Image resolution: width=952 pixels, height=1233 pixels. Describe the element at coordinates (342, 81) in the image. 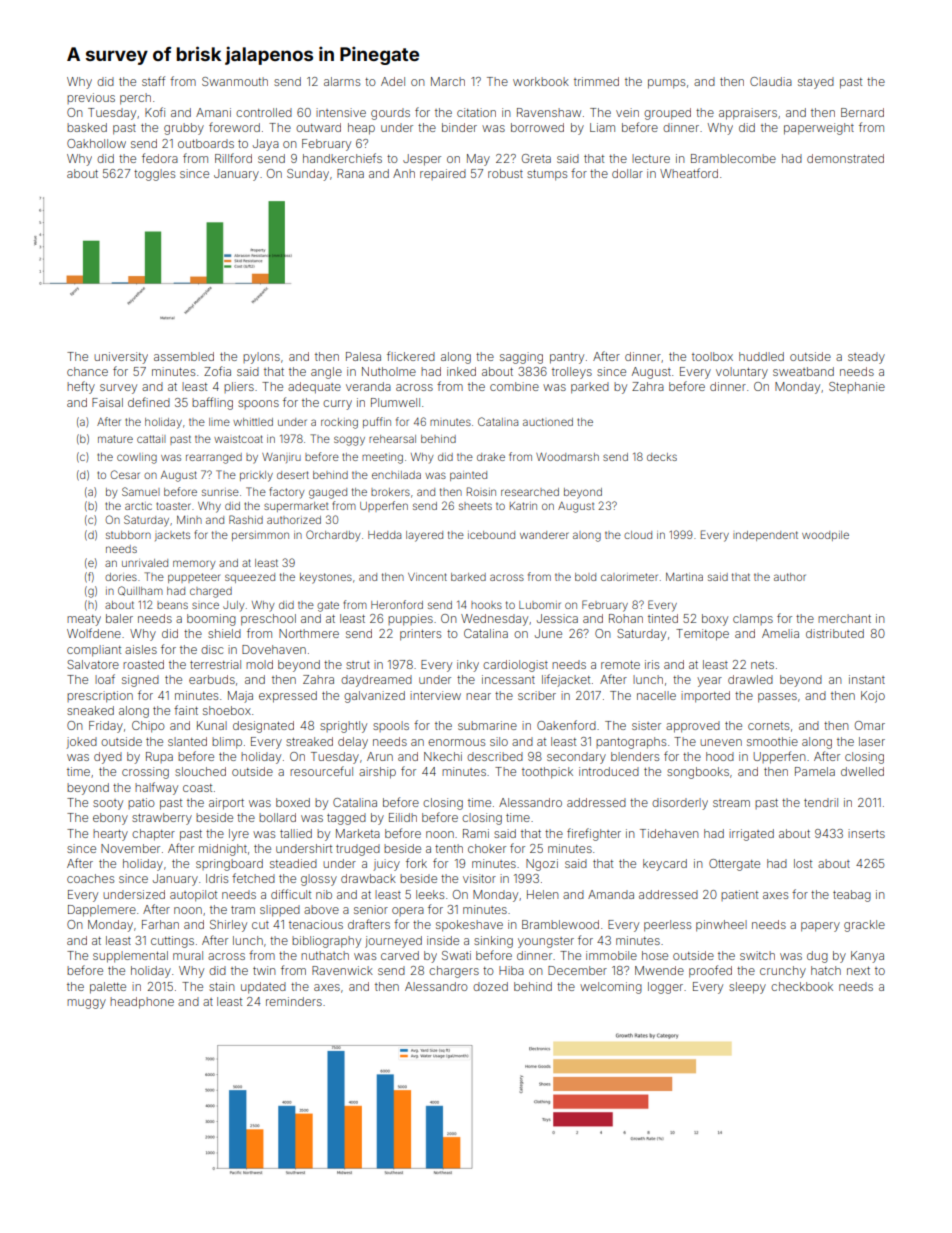

I see `alarms` at that location.
